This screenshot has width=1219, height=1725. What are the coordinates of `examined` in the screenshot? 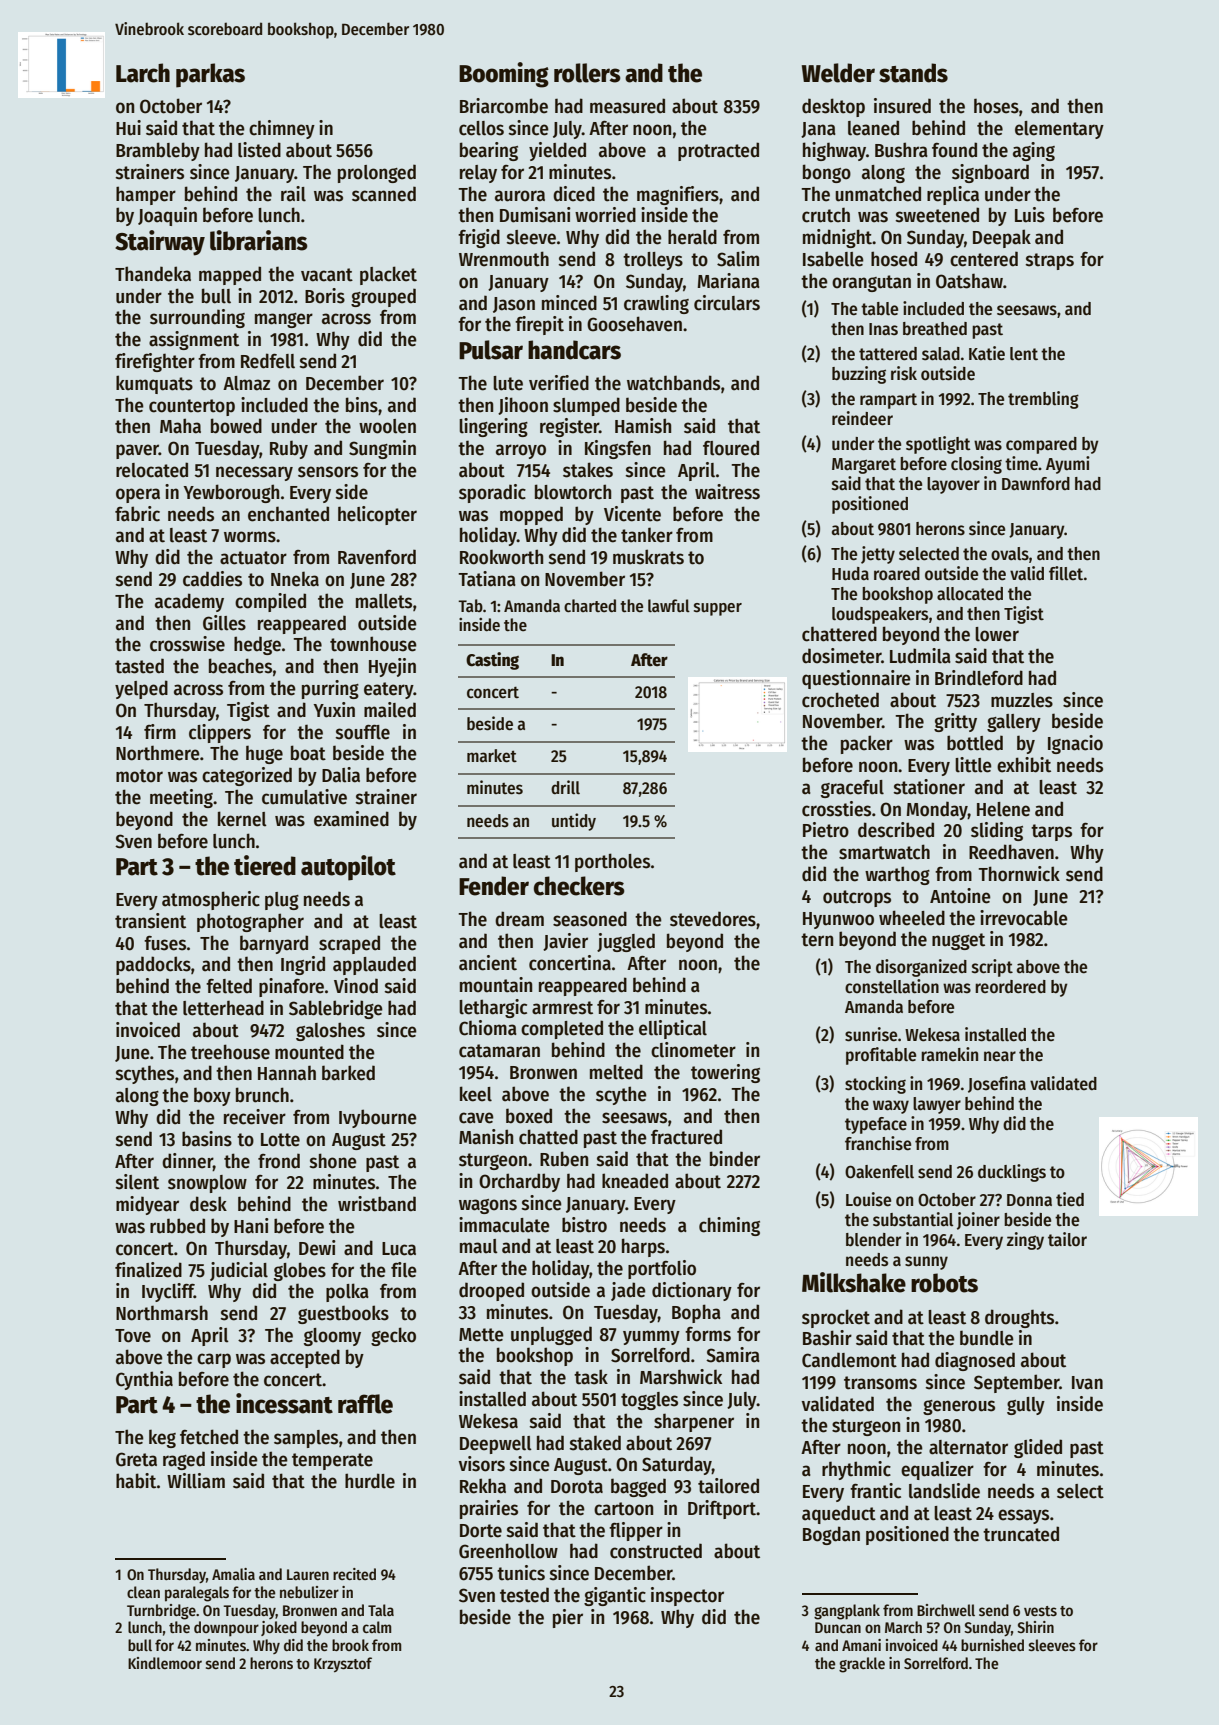 It's located at (351, 819).
